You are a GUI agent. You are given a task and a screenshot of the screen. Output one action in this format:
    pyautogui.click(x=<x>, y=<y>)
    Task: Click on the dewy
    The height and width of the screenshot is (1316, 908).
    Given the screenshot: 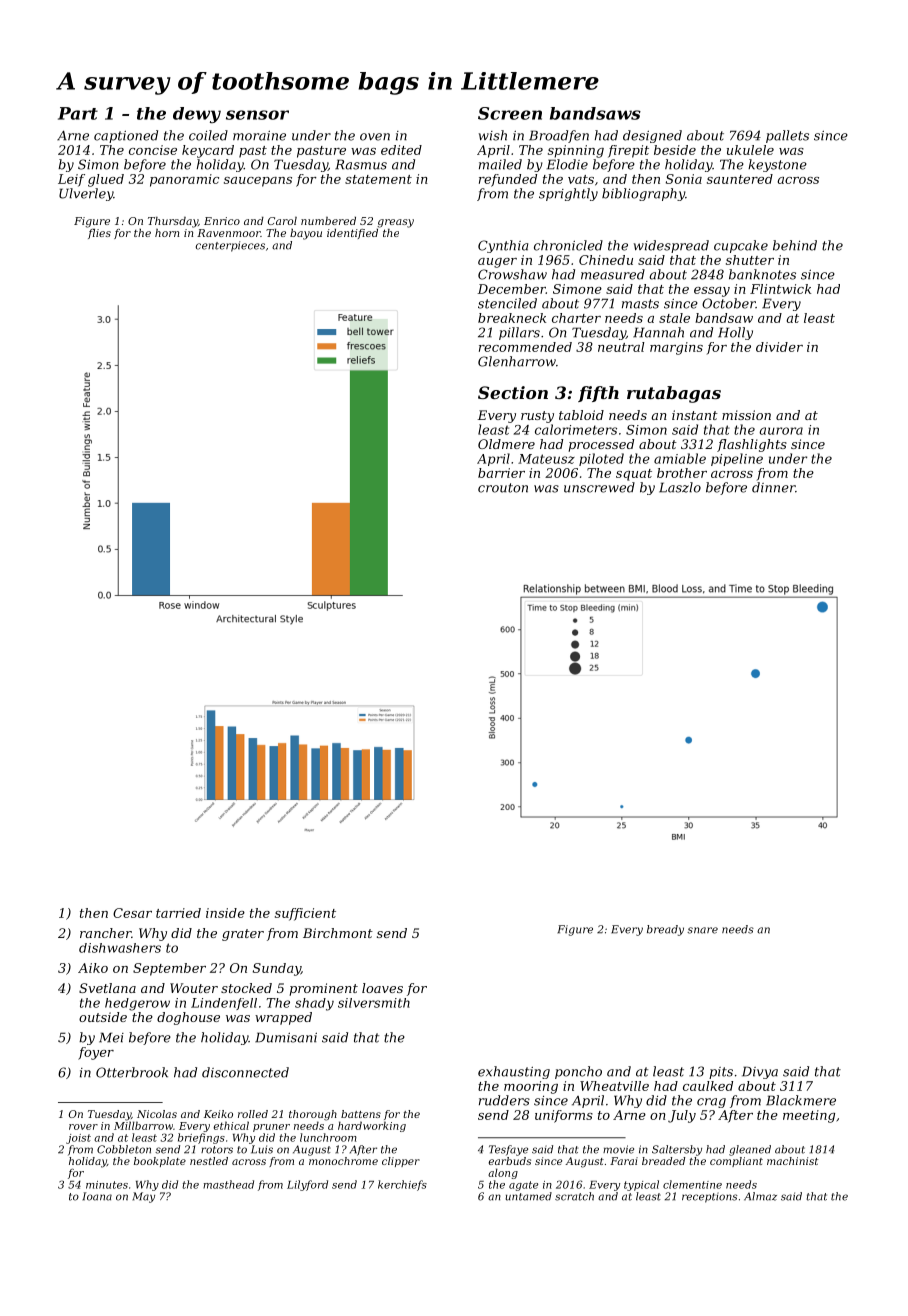 What is the action you would take?
    pyautogui.click(x=197, y=115)
